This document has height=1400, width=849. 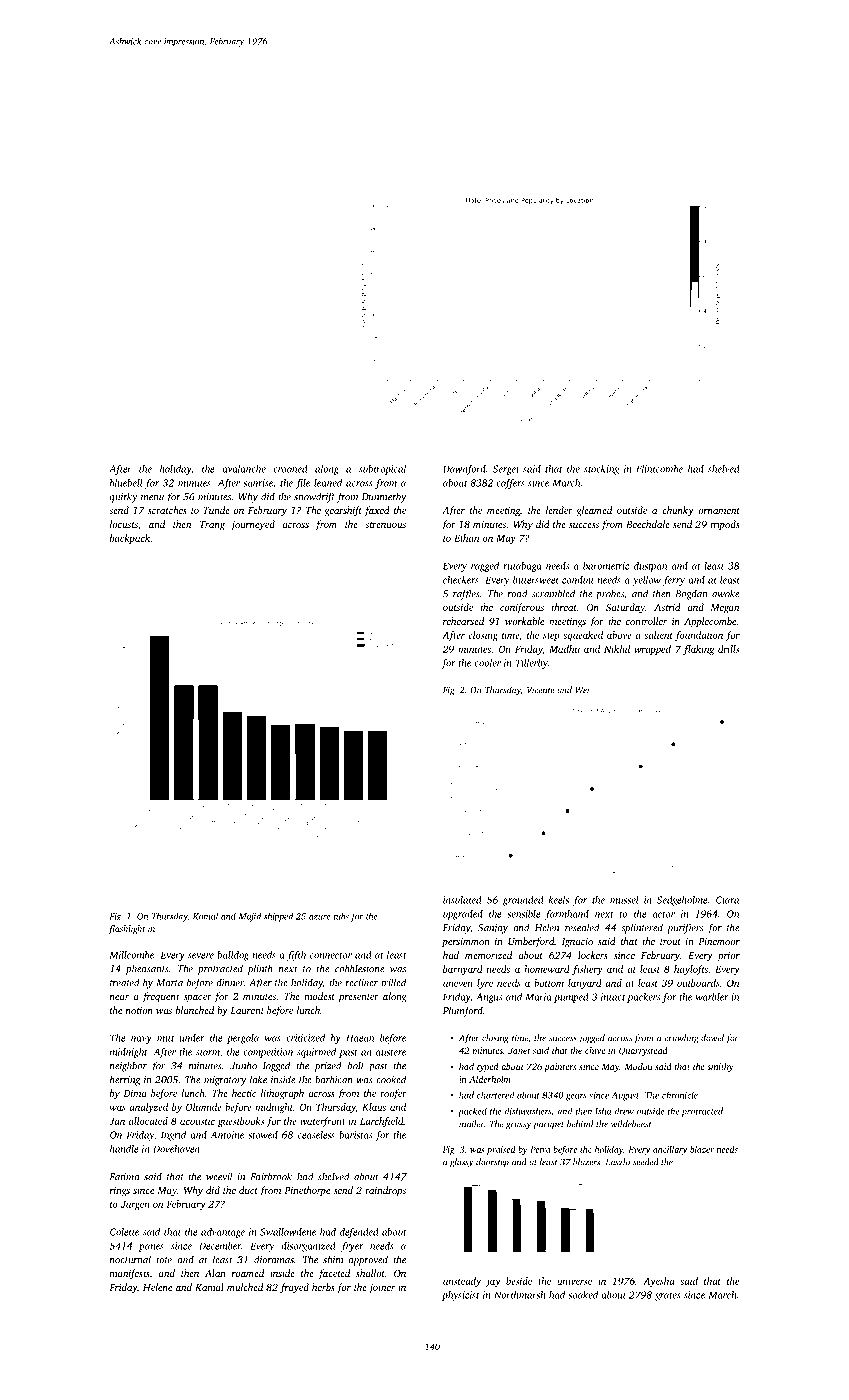 What do you see at coordinates (540, 690) in the document?
I see `Vicente` at bounding box center [540, 690].
